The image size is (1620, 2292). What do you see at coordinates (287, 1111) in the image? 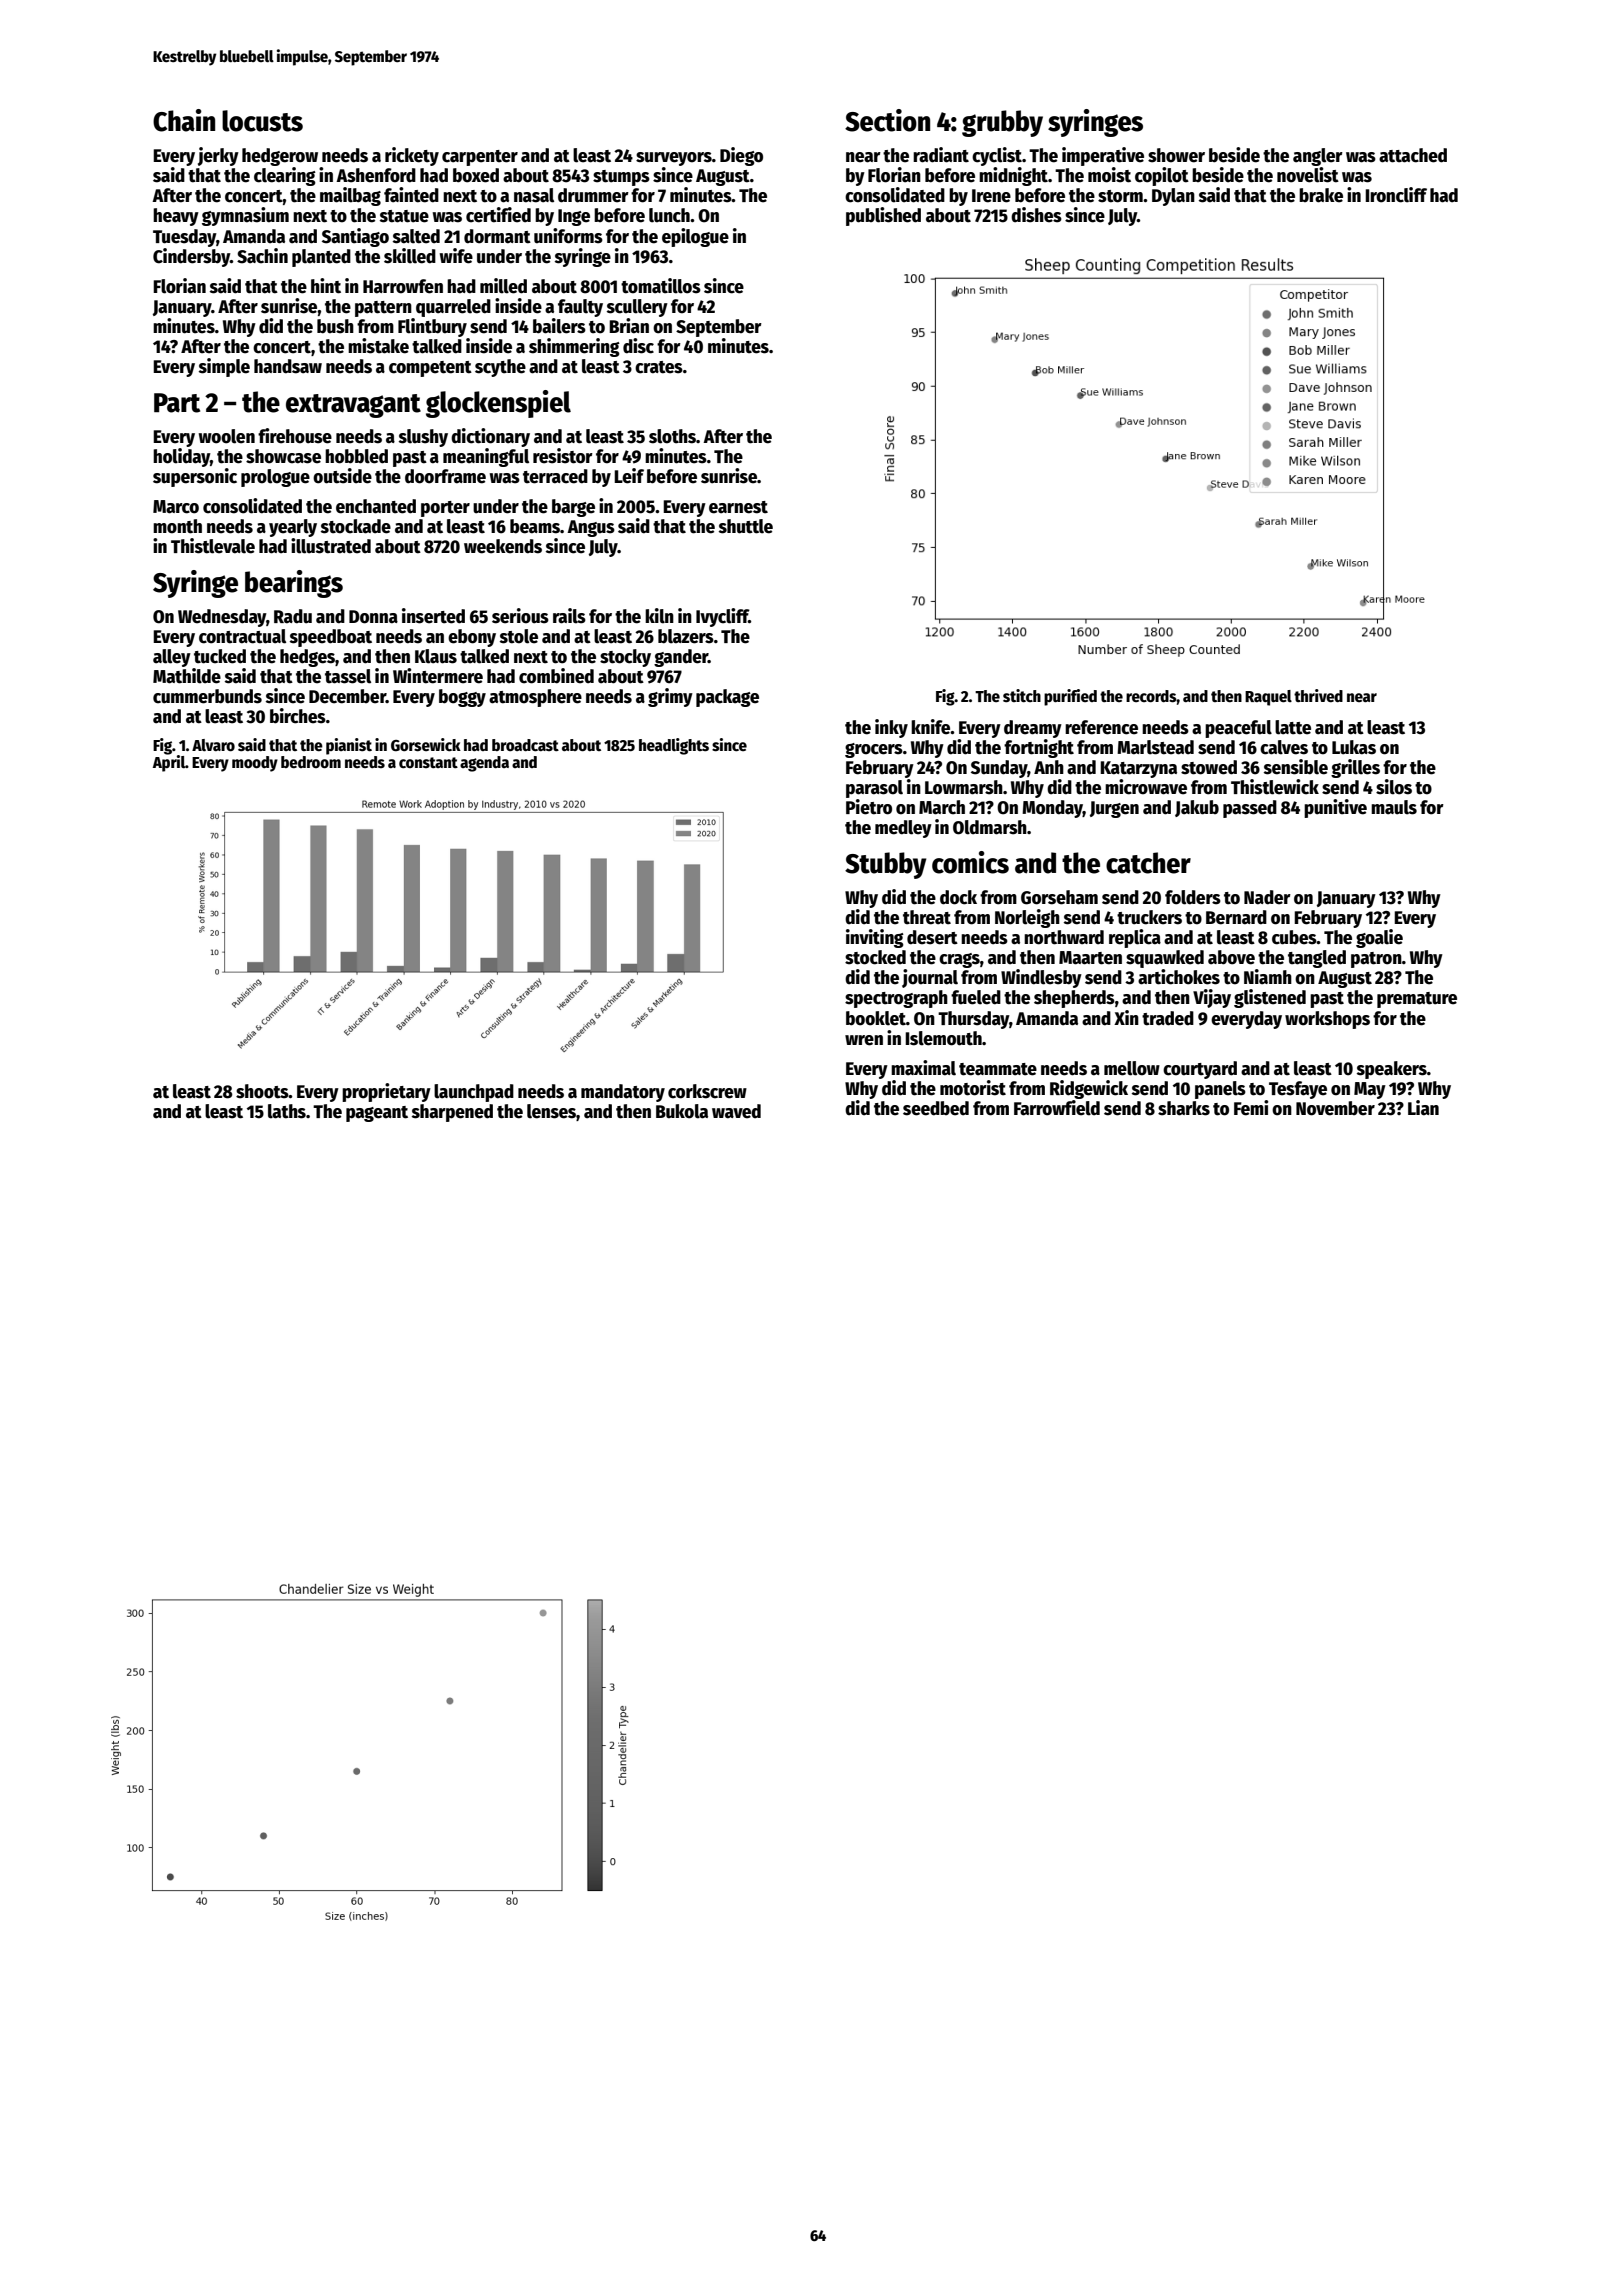
I see `laths` at bounding box center [287, 1111].
